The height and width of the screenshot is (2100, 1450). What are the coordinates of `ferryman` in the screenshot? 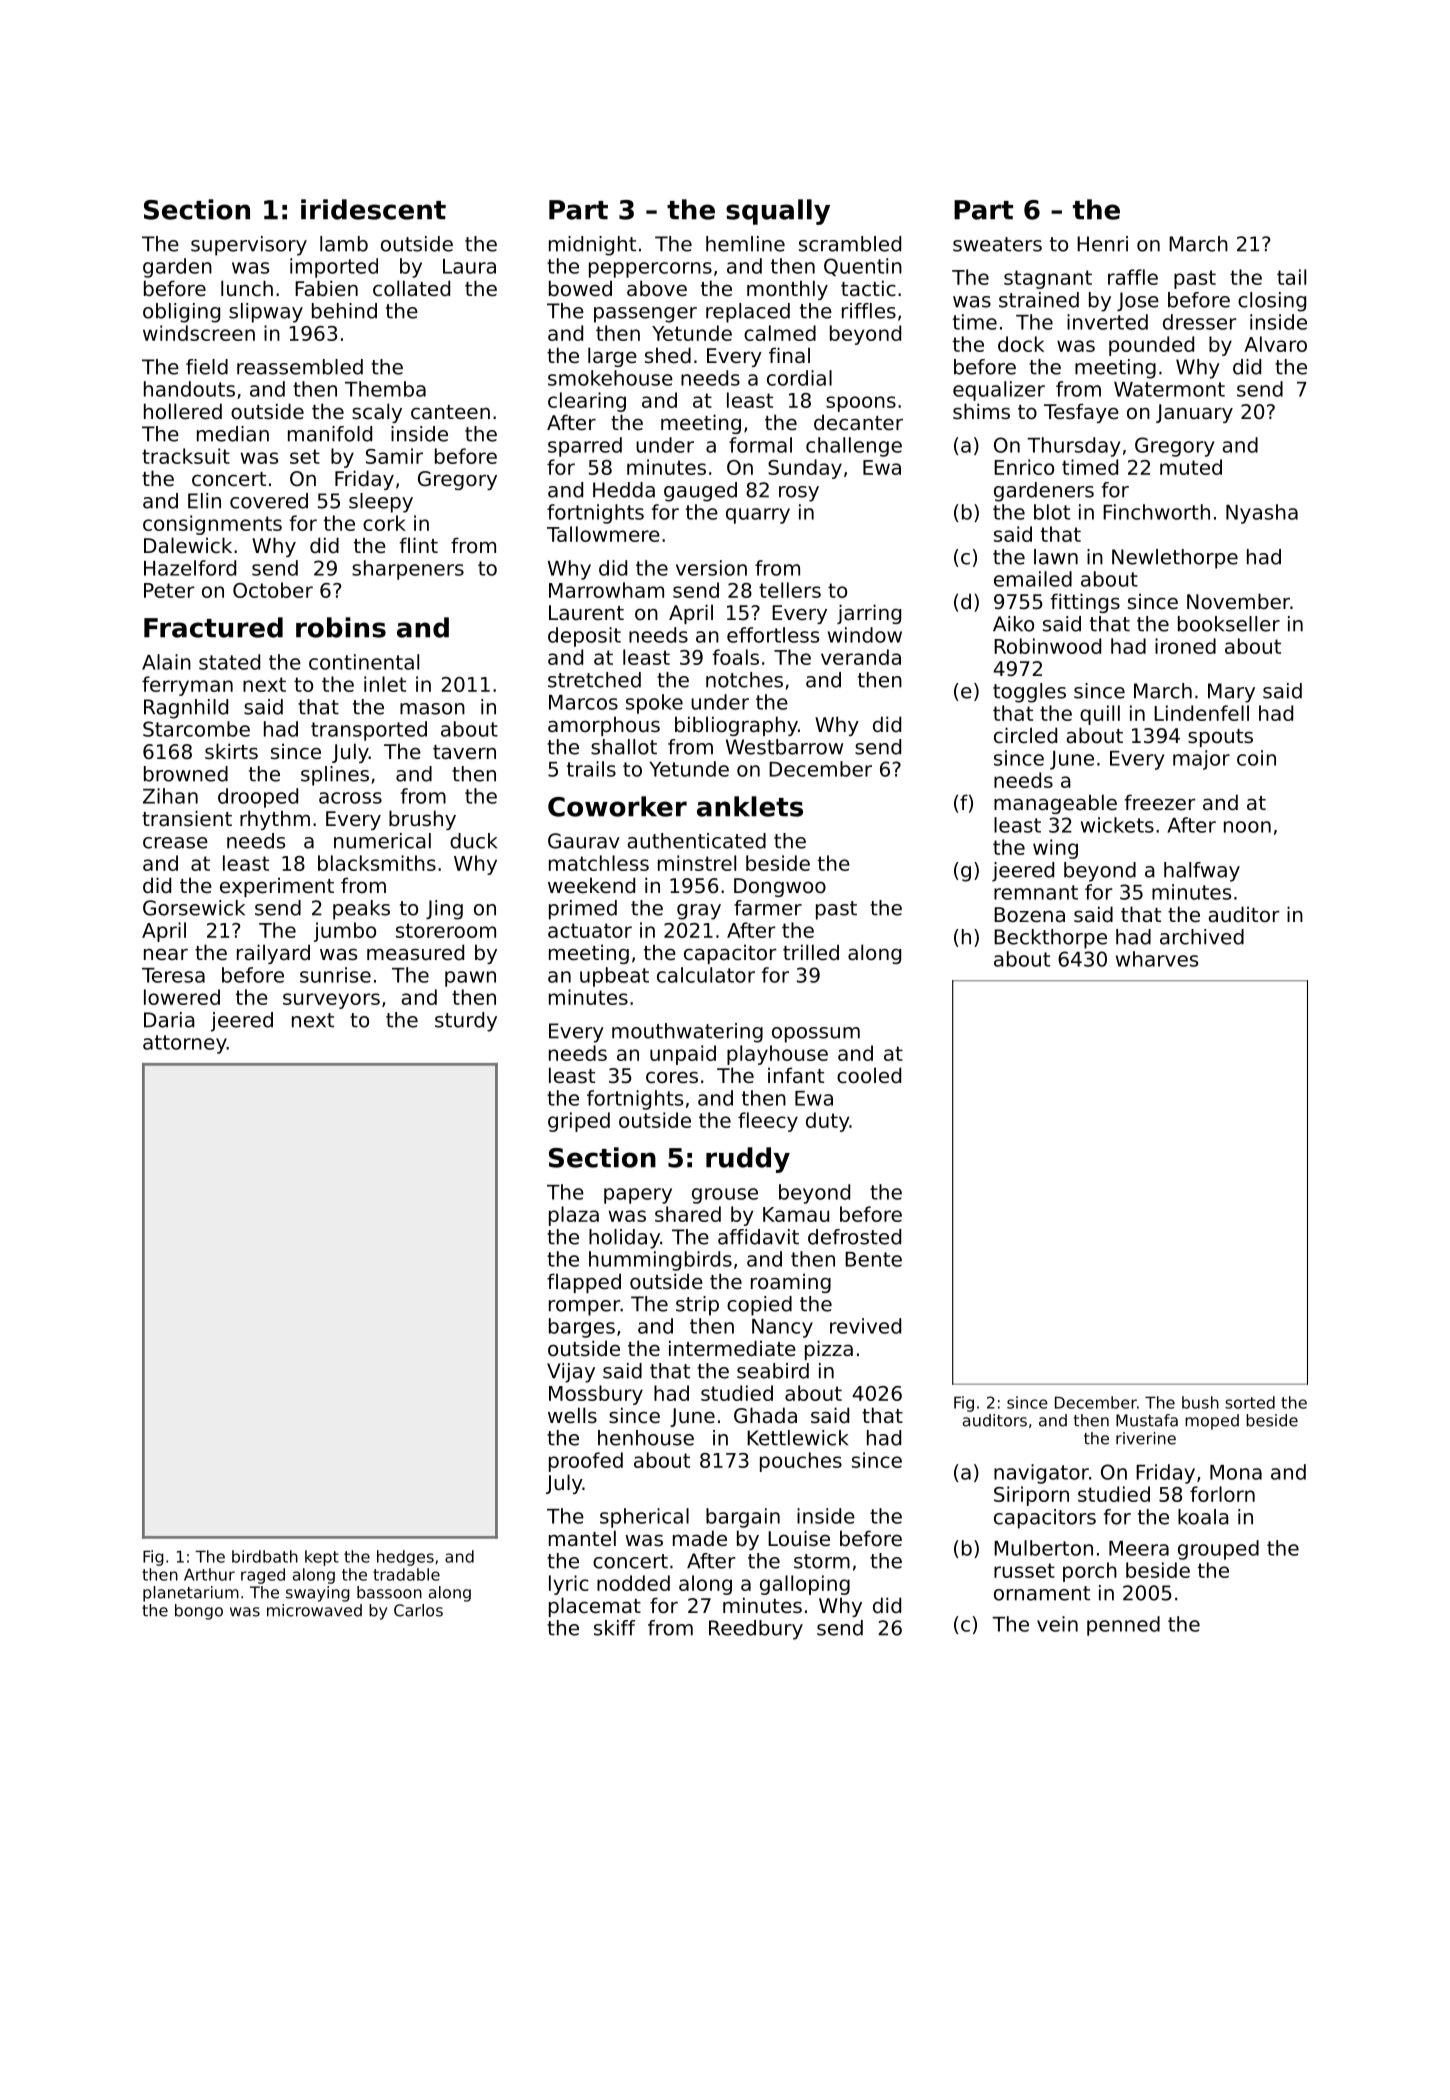 It's located at (187, 686).
